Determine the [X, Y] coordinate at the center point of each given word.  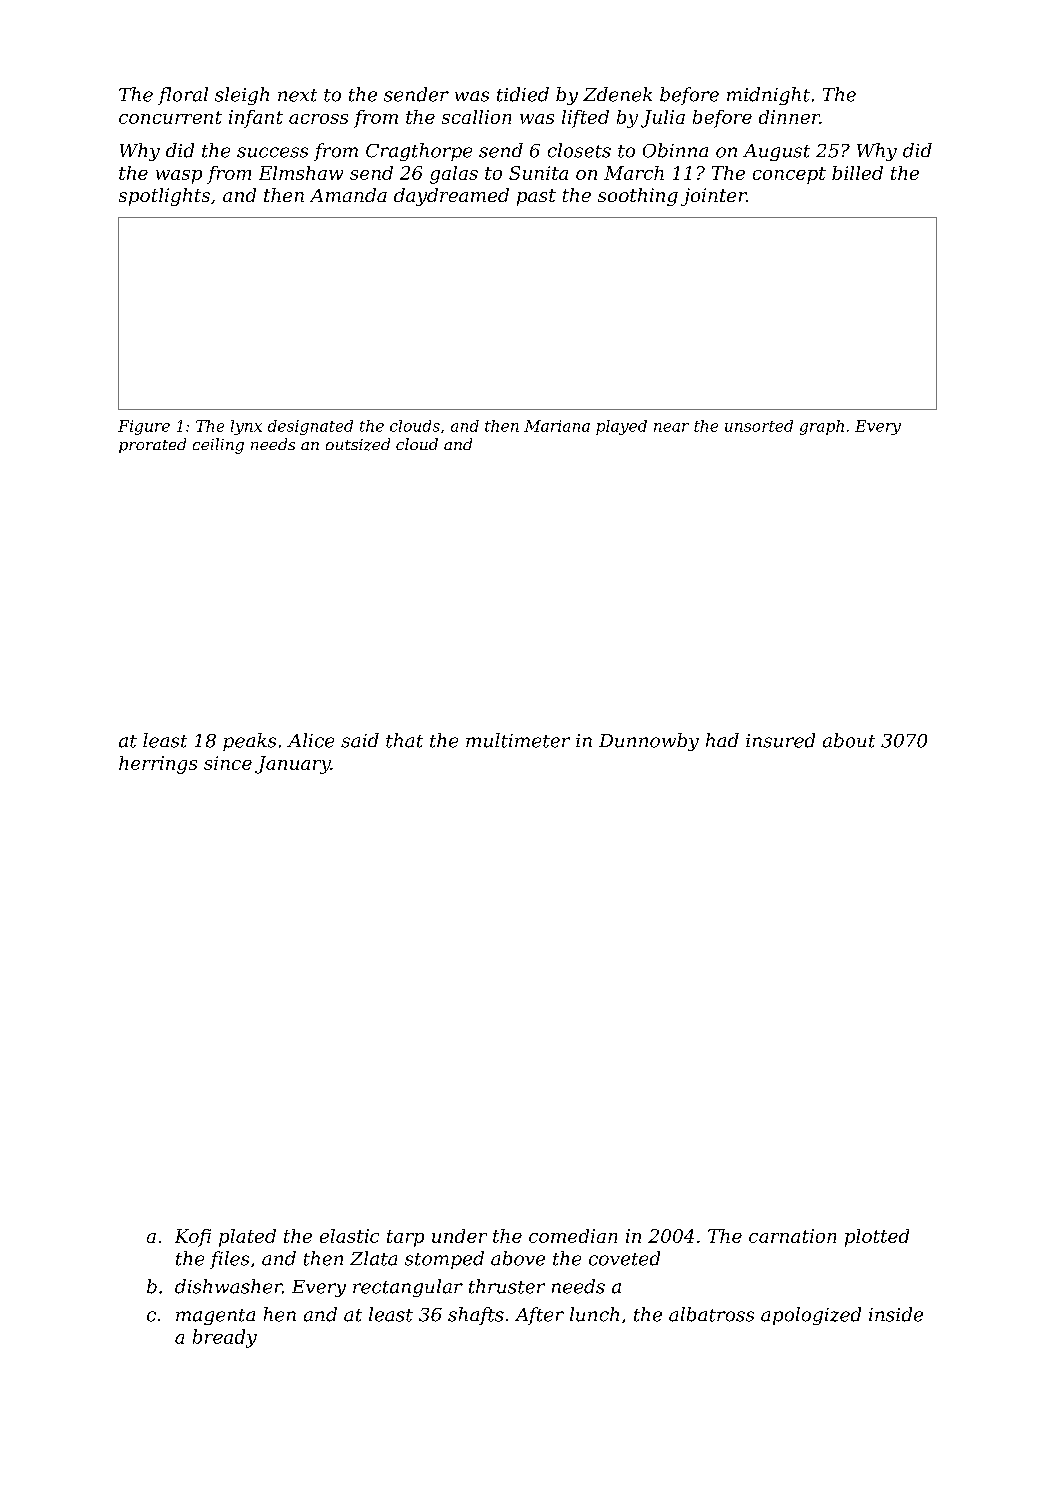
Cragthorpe [419, 152]
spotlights [164, 197]
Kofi [193, 1238]
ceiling [218, 446]
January [293, 765]
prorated [152, 445]
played [621, 427]
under [459, 1236]
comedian [573, 1236]
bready [225, 1338]
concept [789, 175]
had [722, 740]
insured [780, 740]
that [404, 740]
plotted [877, 1238]
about [849, 740]
